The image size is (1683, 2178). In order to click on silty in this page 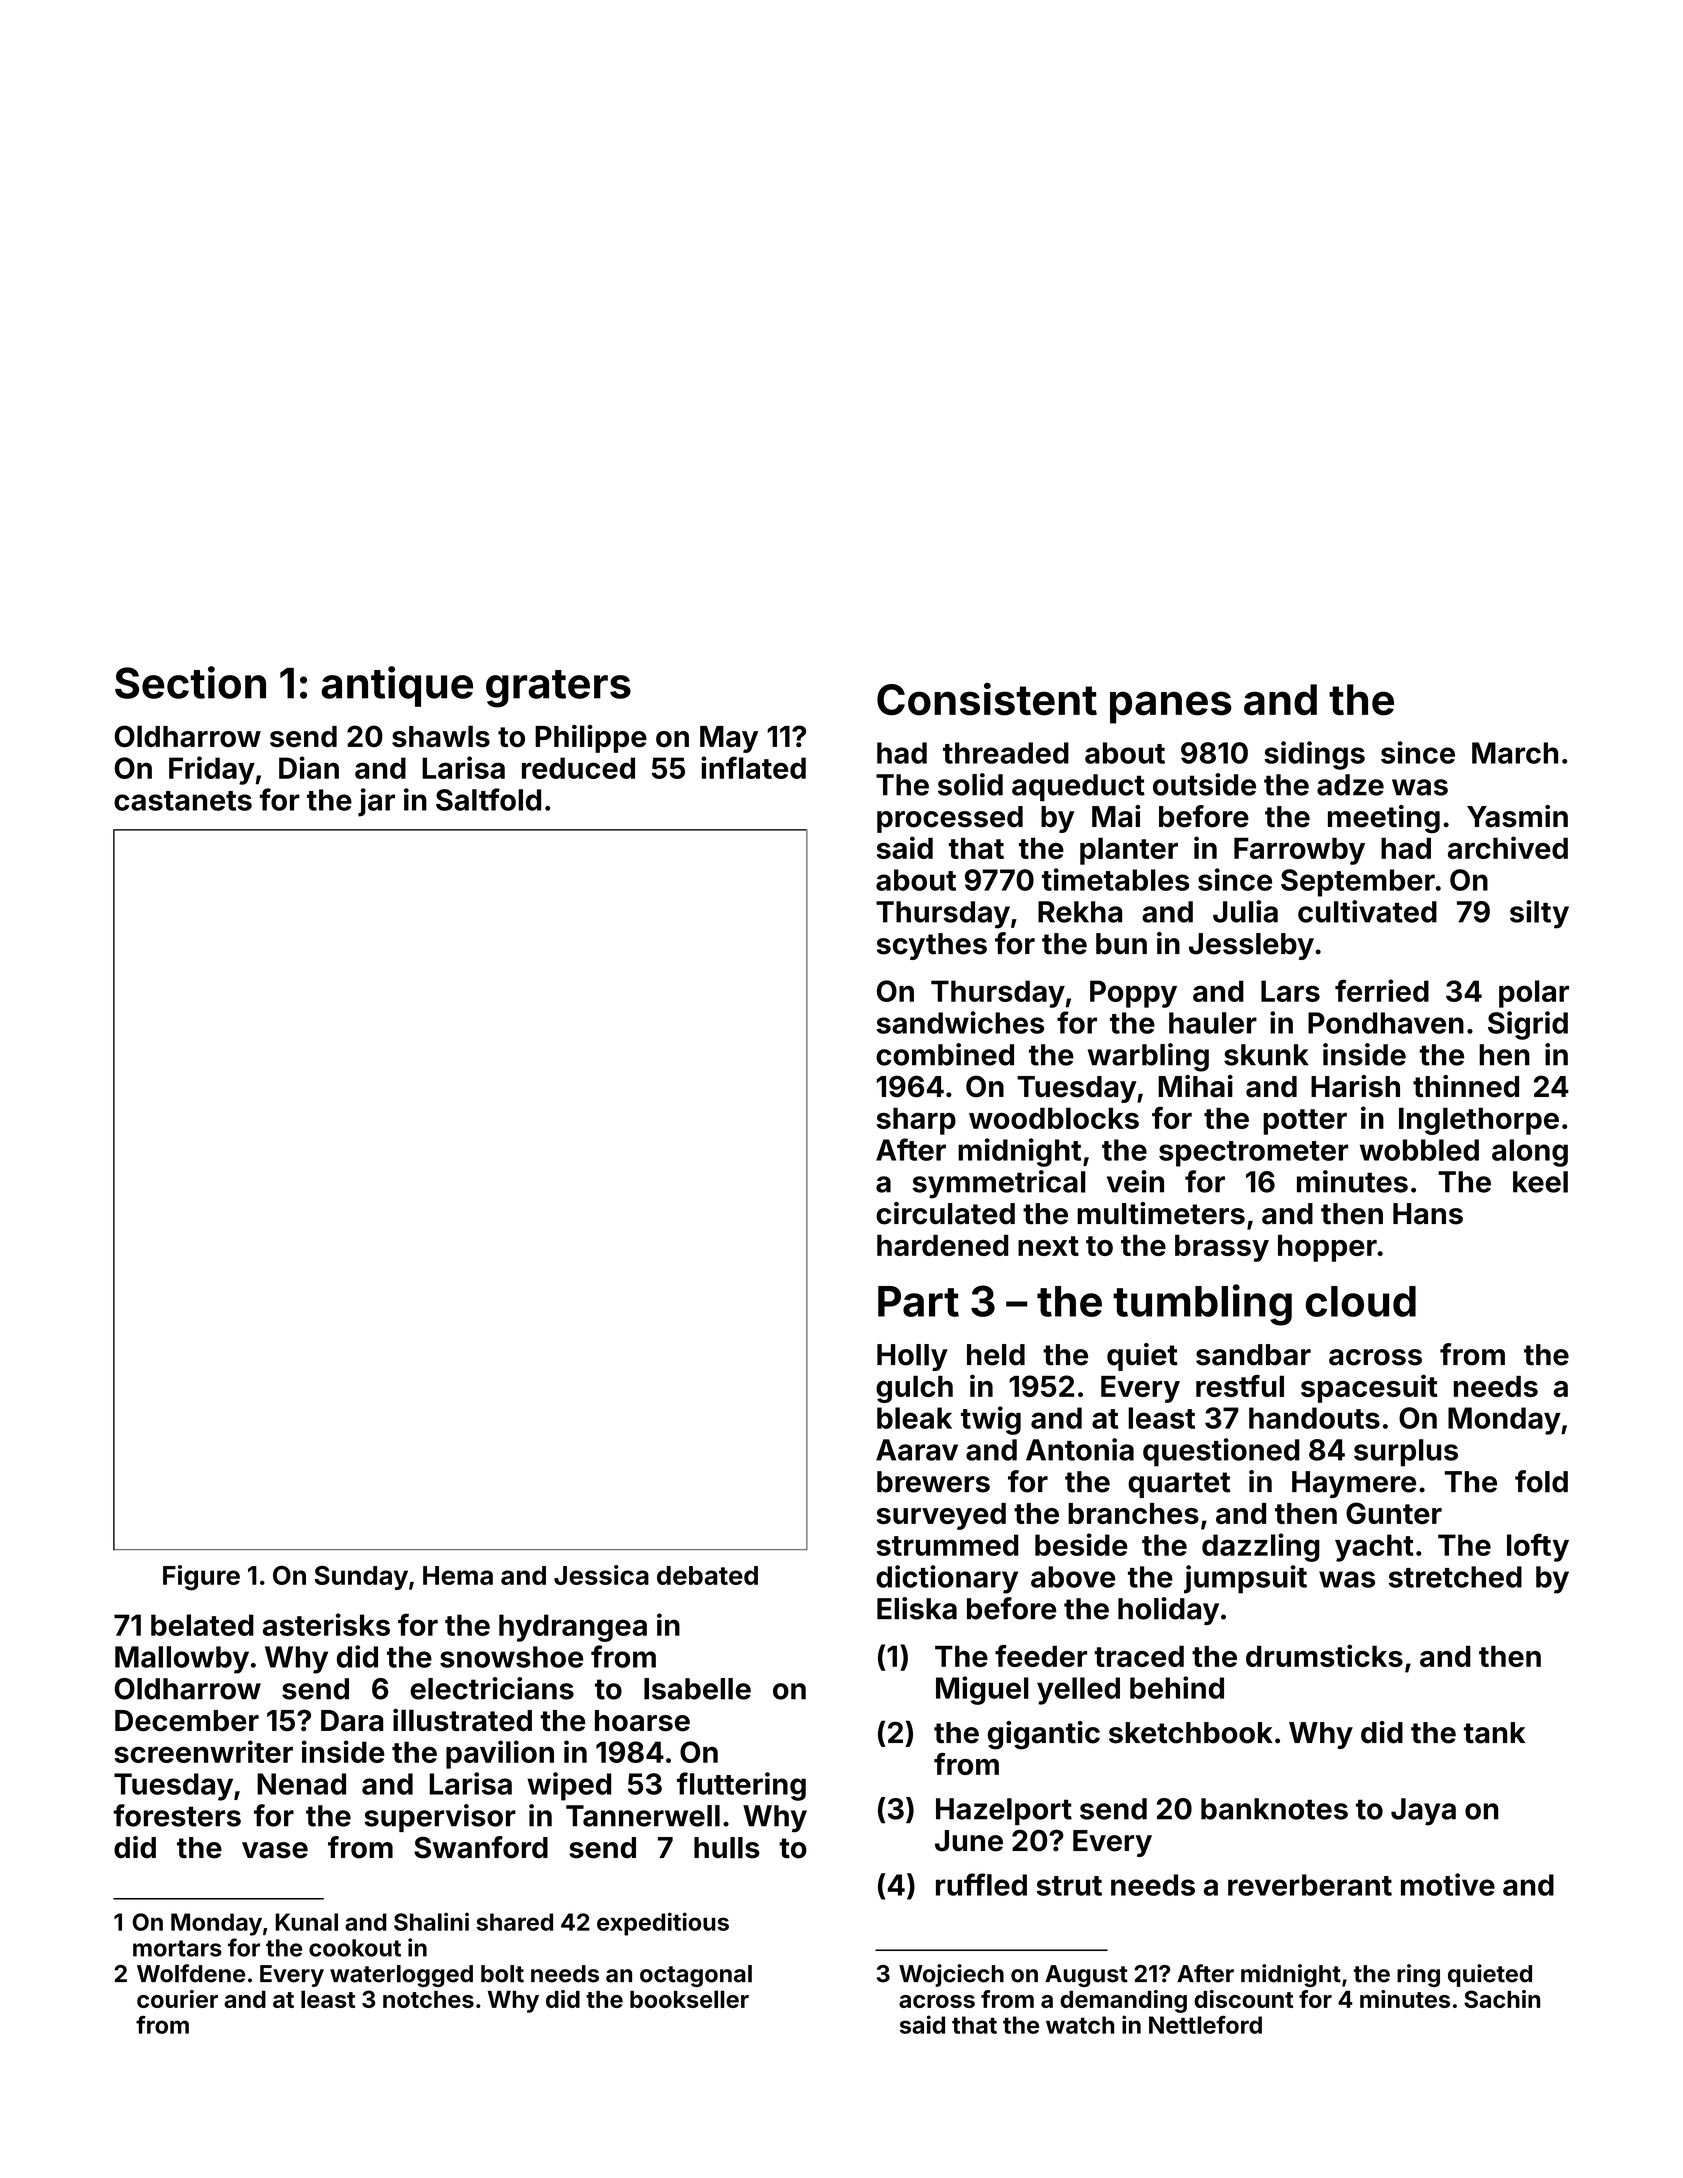, I will do `click(1539, 914)`.
